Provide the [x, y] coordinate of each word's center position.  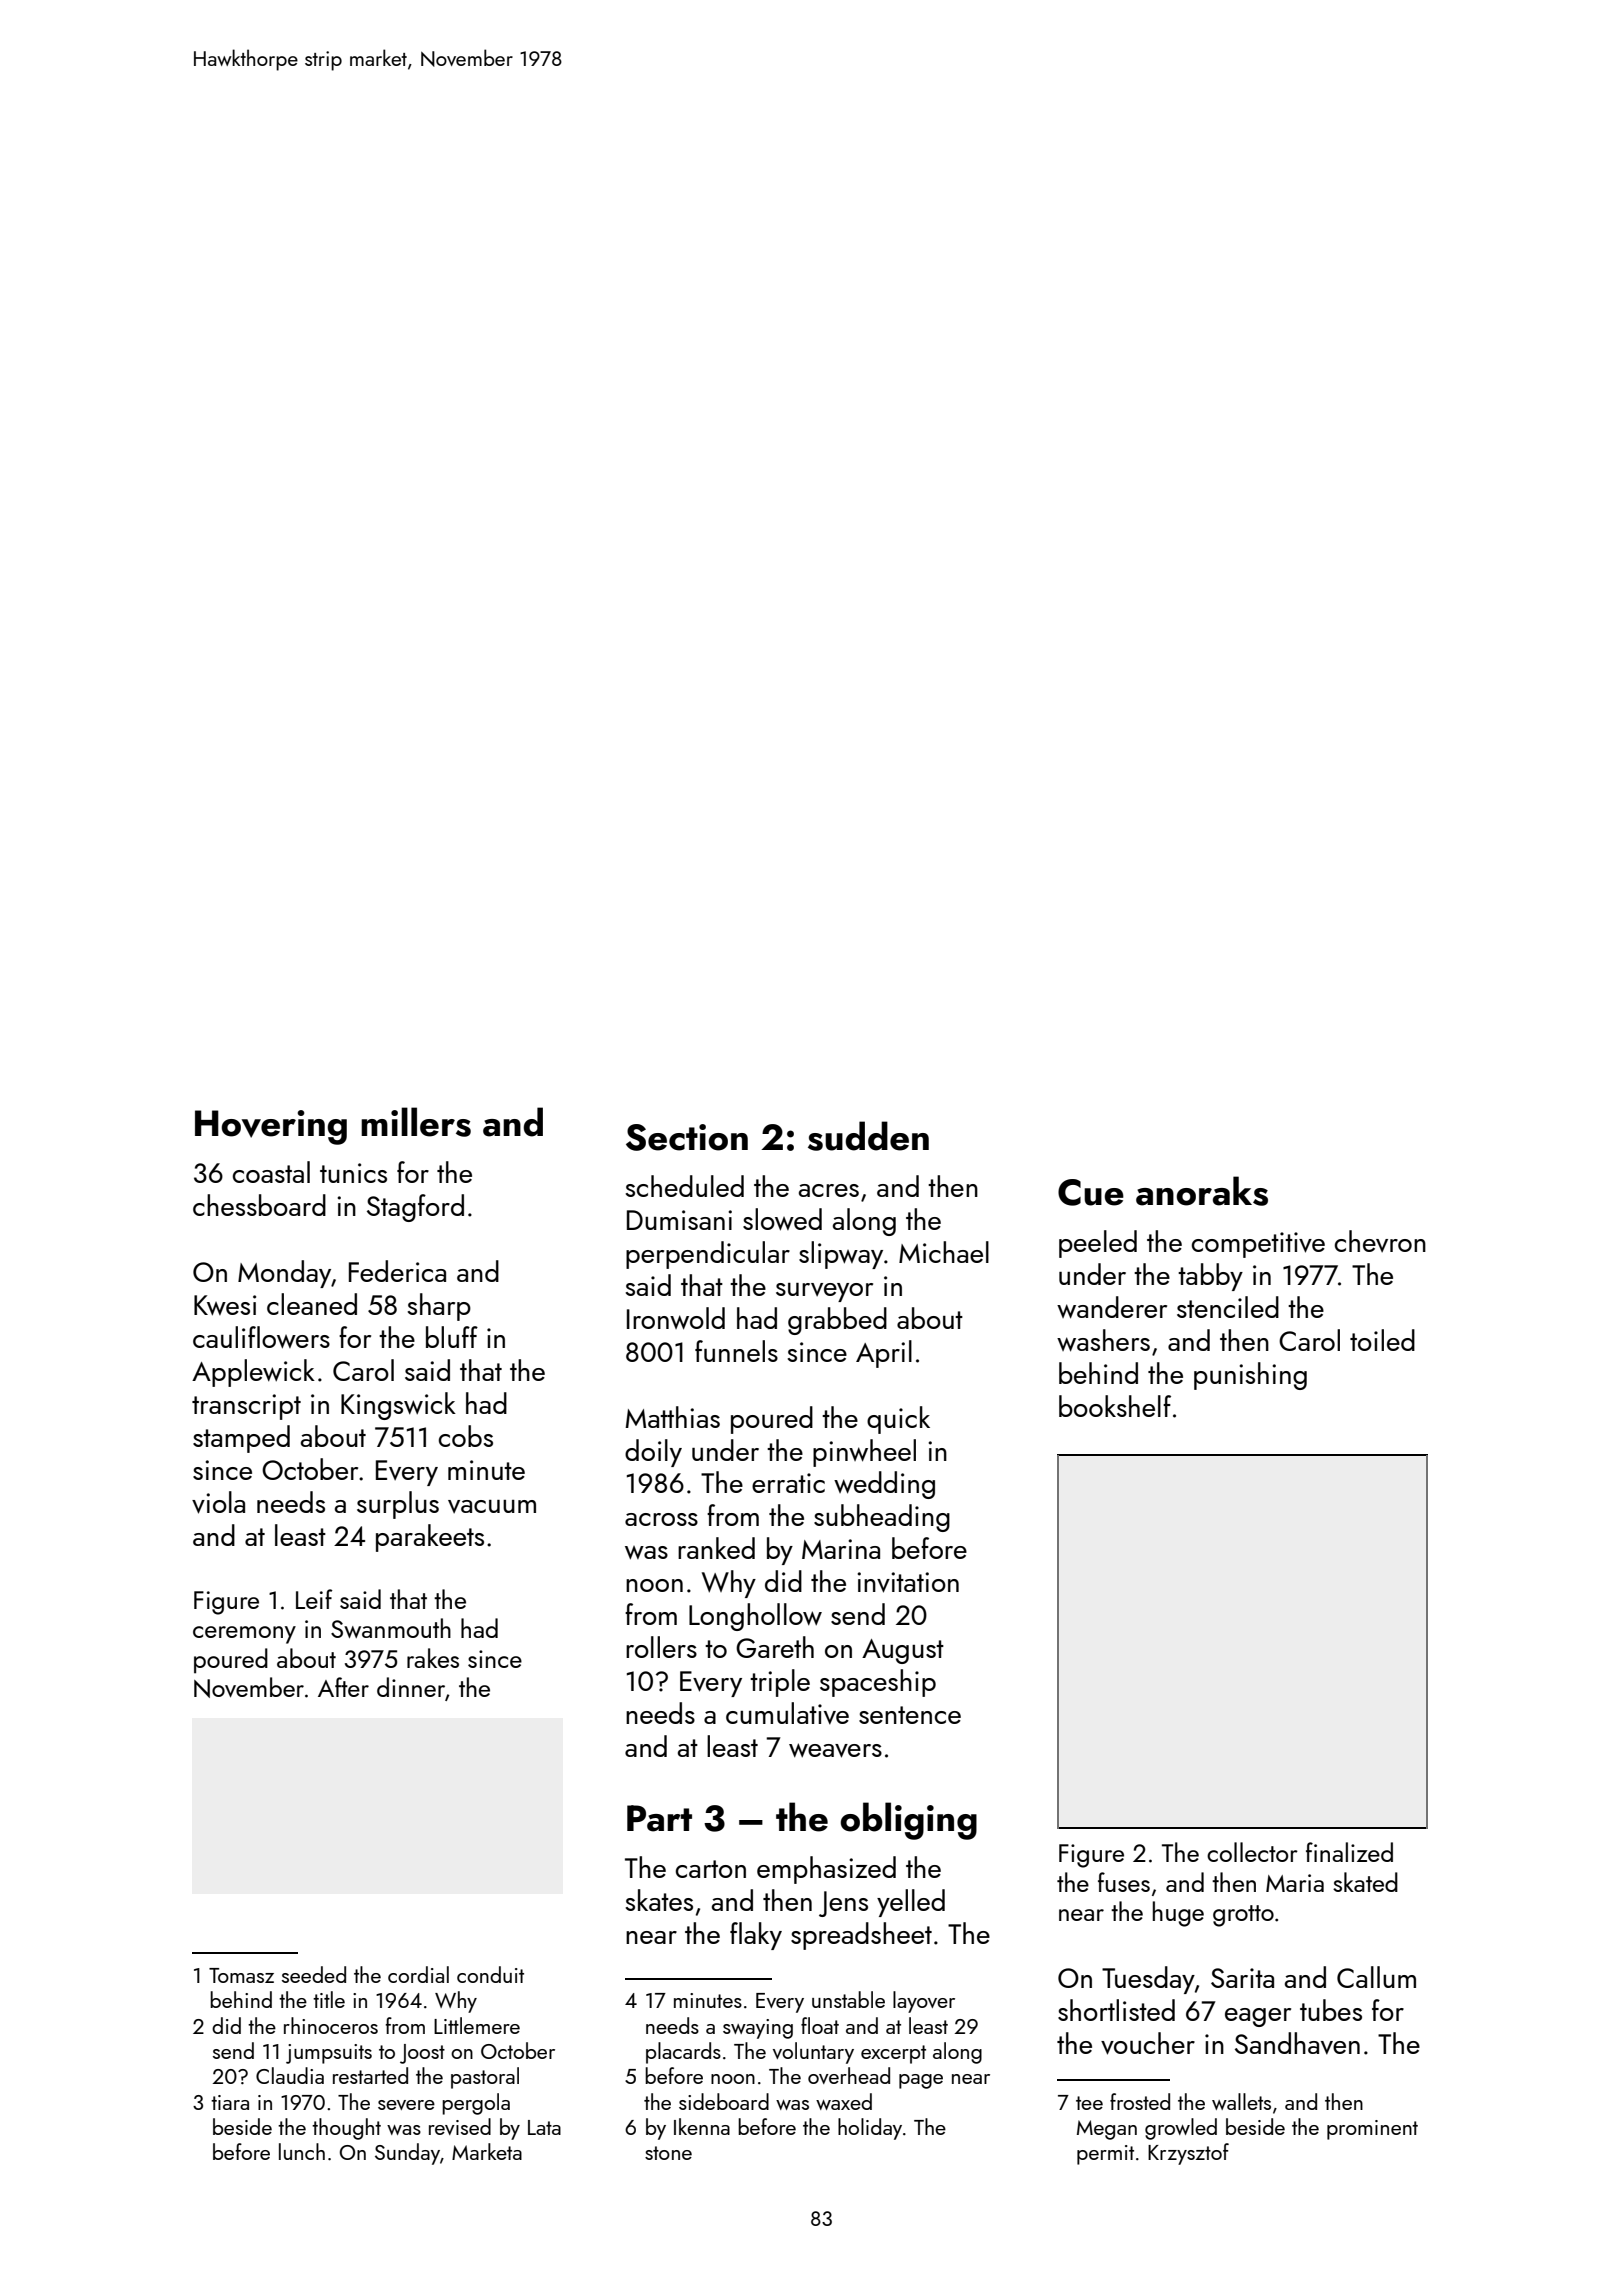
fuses [1124, 1882]
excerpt [893, 2054]
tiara [230, 2102]
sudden [868, 1136]
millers [416, 1122]
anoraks [1202, 1191]
